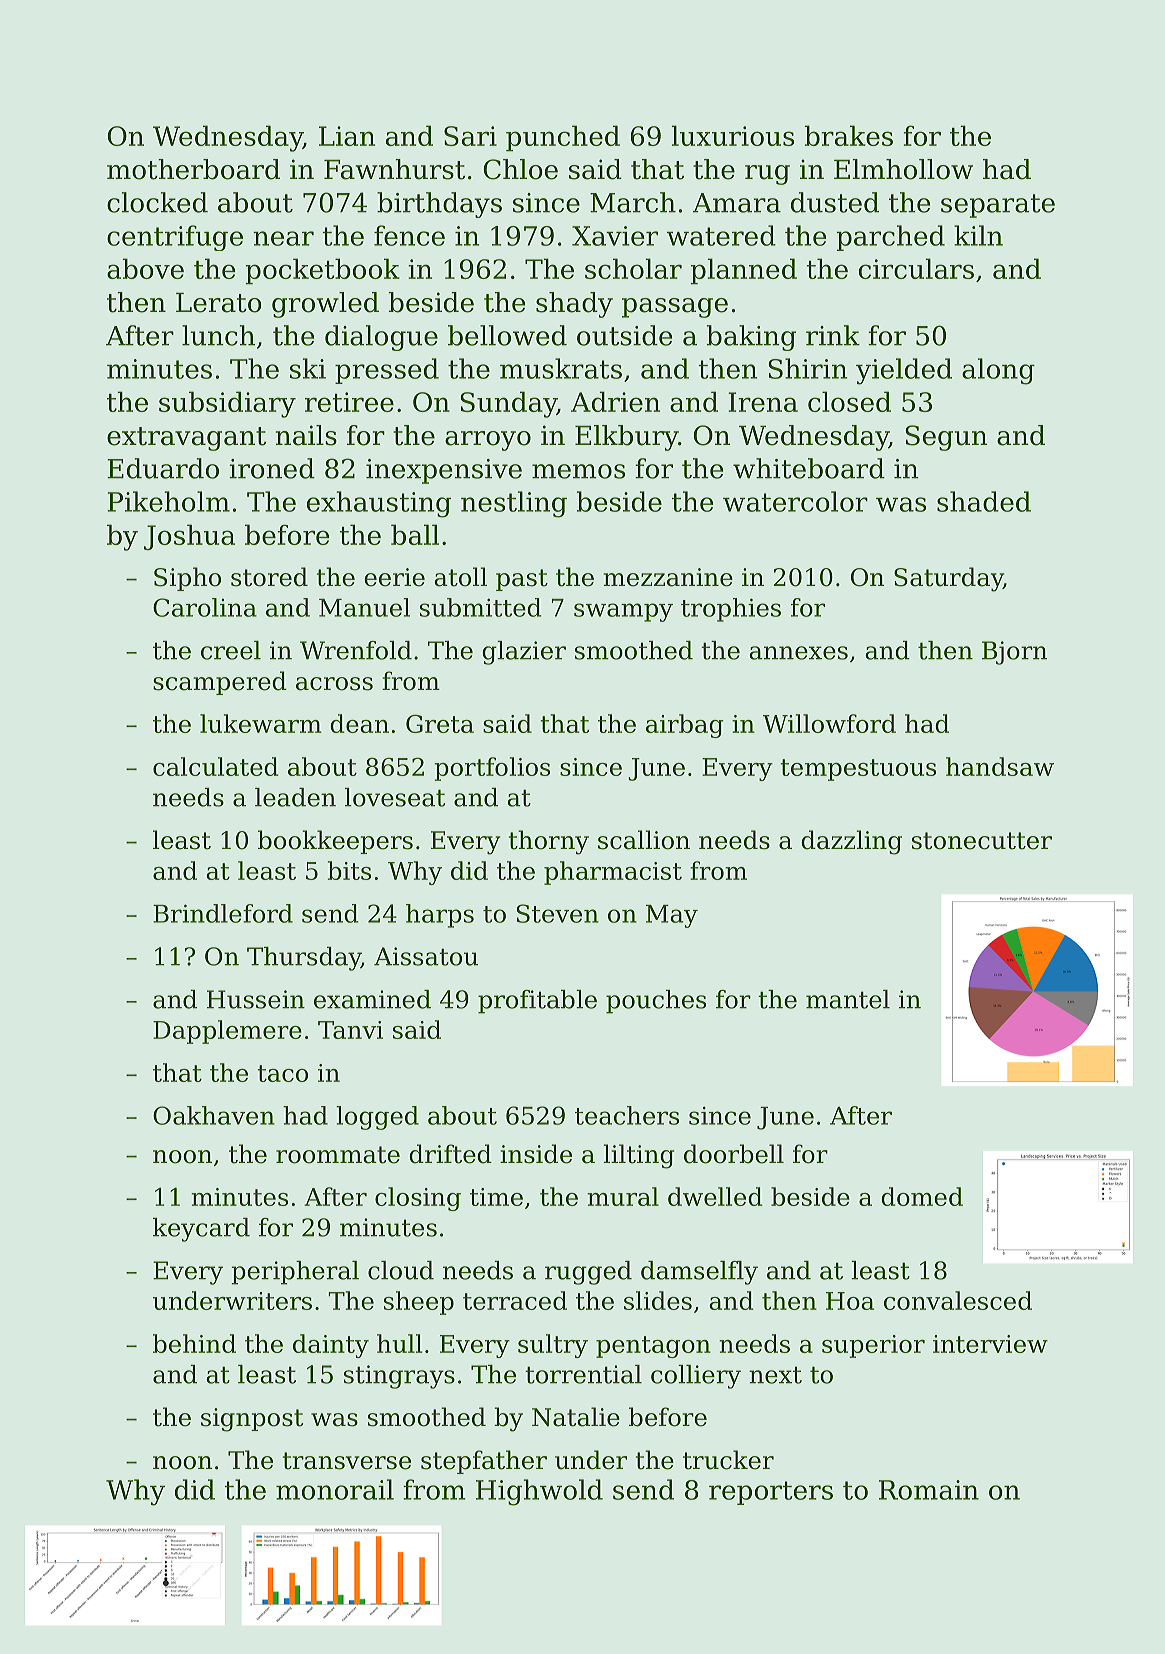 This screenshot has width=1165, height=1654. I want to click on stepfather, so click(484, 1462).
